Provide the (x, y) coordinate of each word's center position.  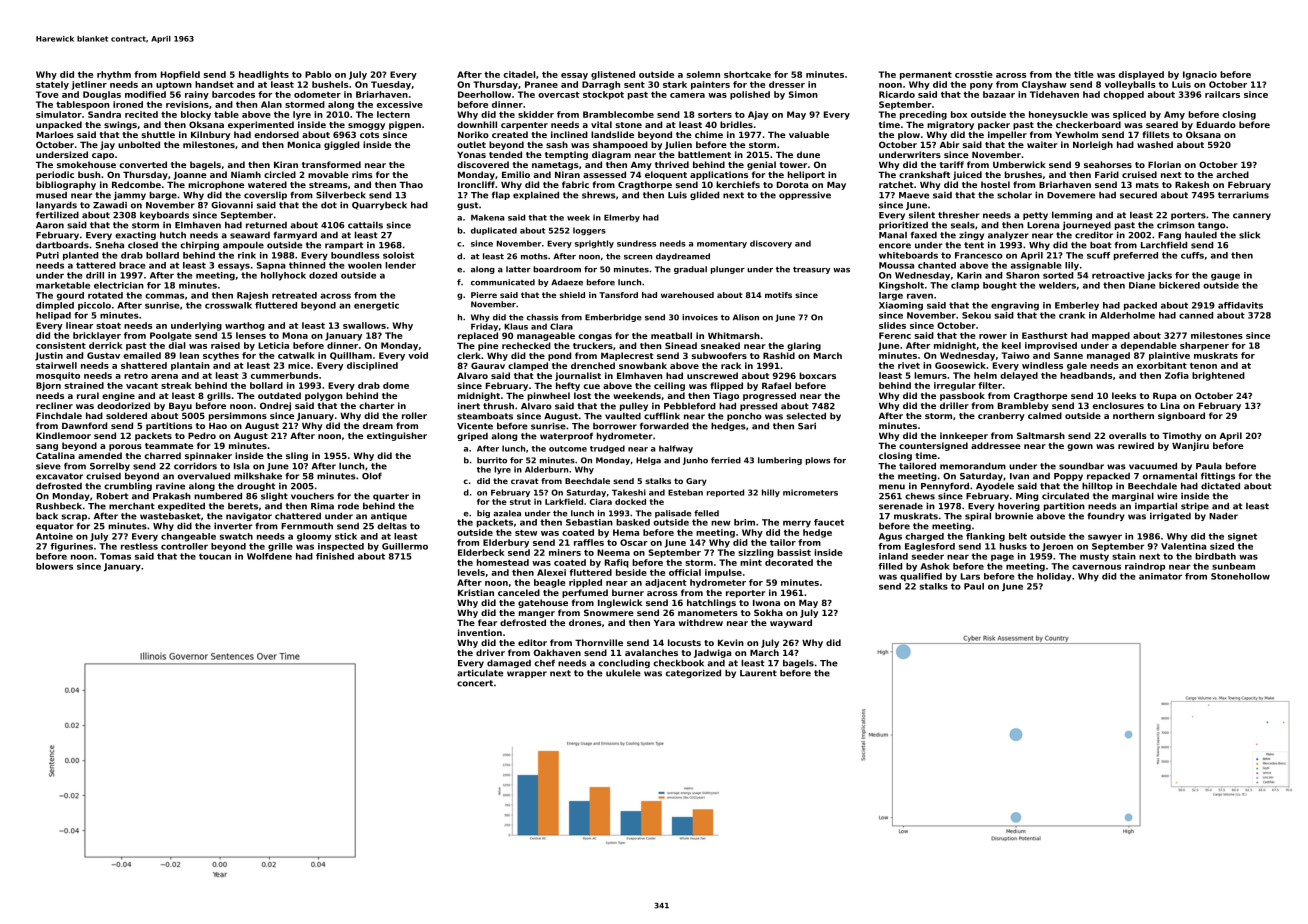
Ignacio (1200, 75)
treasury (811, 270)
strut (520, 502)
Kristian (476, 592)
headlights (264, 75)
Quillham (351, 356)
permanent (926, 76)
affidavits (1240, 305)
